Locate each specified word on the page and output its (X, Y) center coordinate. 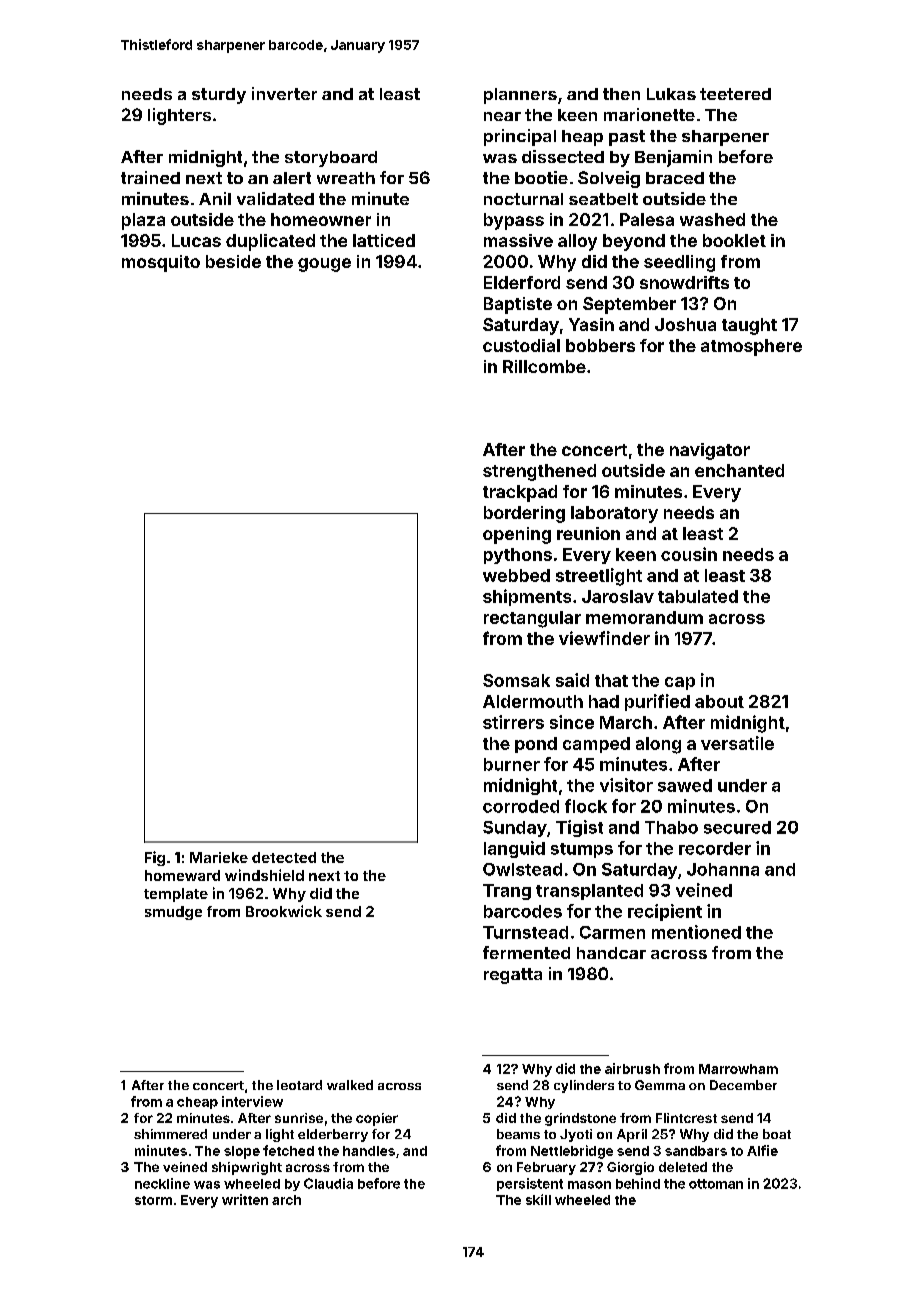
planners (520, 96)
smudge (173, 913)
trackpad (520, 493)
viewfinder (604, 638)
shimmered (170, 1134)
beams (518, 1134)
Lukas (671, 94)
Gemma (660, 1085)
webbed (516, 575)
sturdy (219, 96)
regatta (513, 976)
